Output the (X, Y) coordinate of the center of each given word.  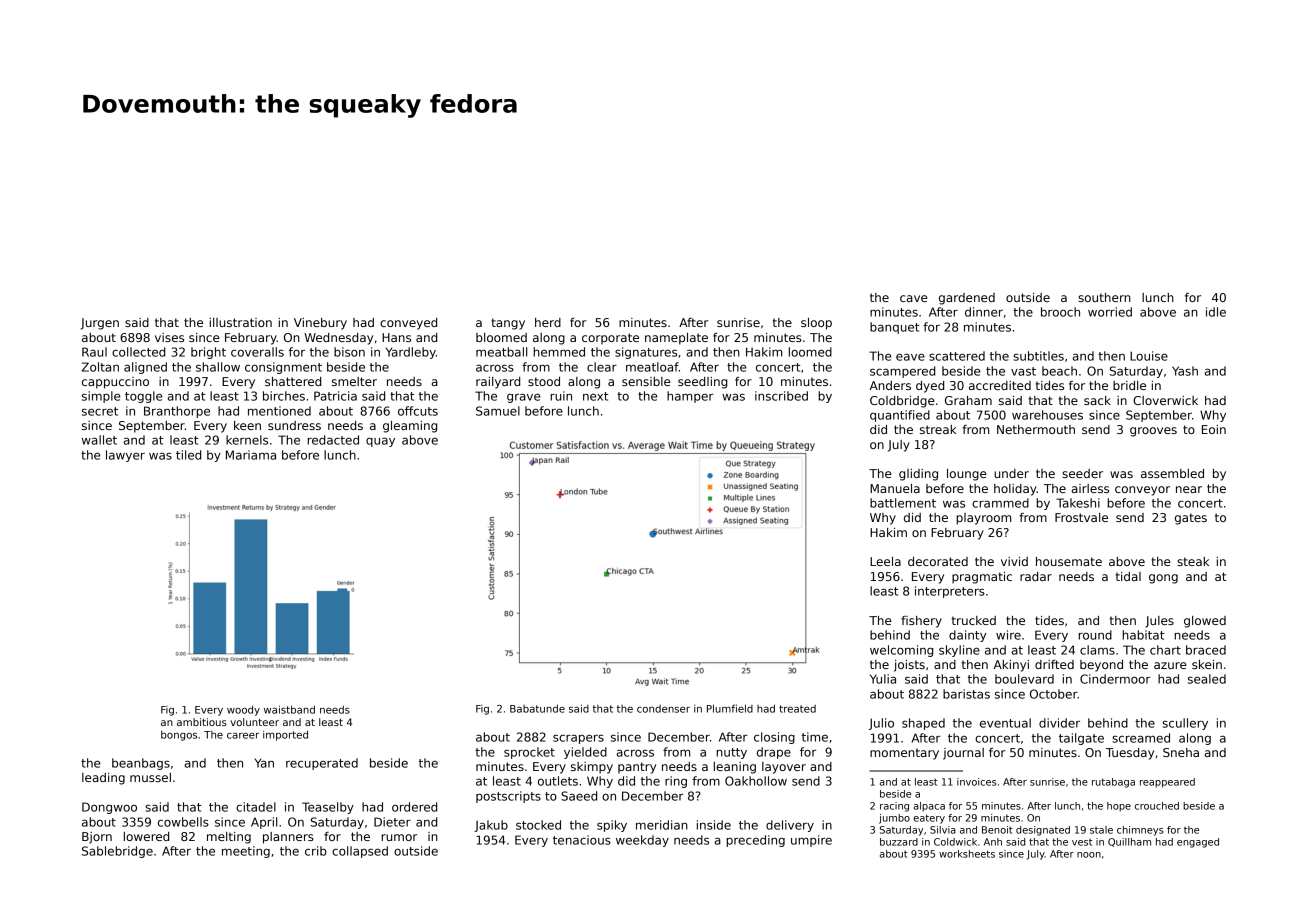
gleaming (410, 427)
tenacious (582, 840)
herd (548, 322)
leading (103, 779)
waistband (289, 709)
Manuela (895, 488)
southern (1104, 297)
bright (208, 353)
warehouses (1047, 415)
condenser (663, 709)
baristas (966, 694)
